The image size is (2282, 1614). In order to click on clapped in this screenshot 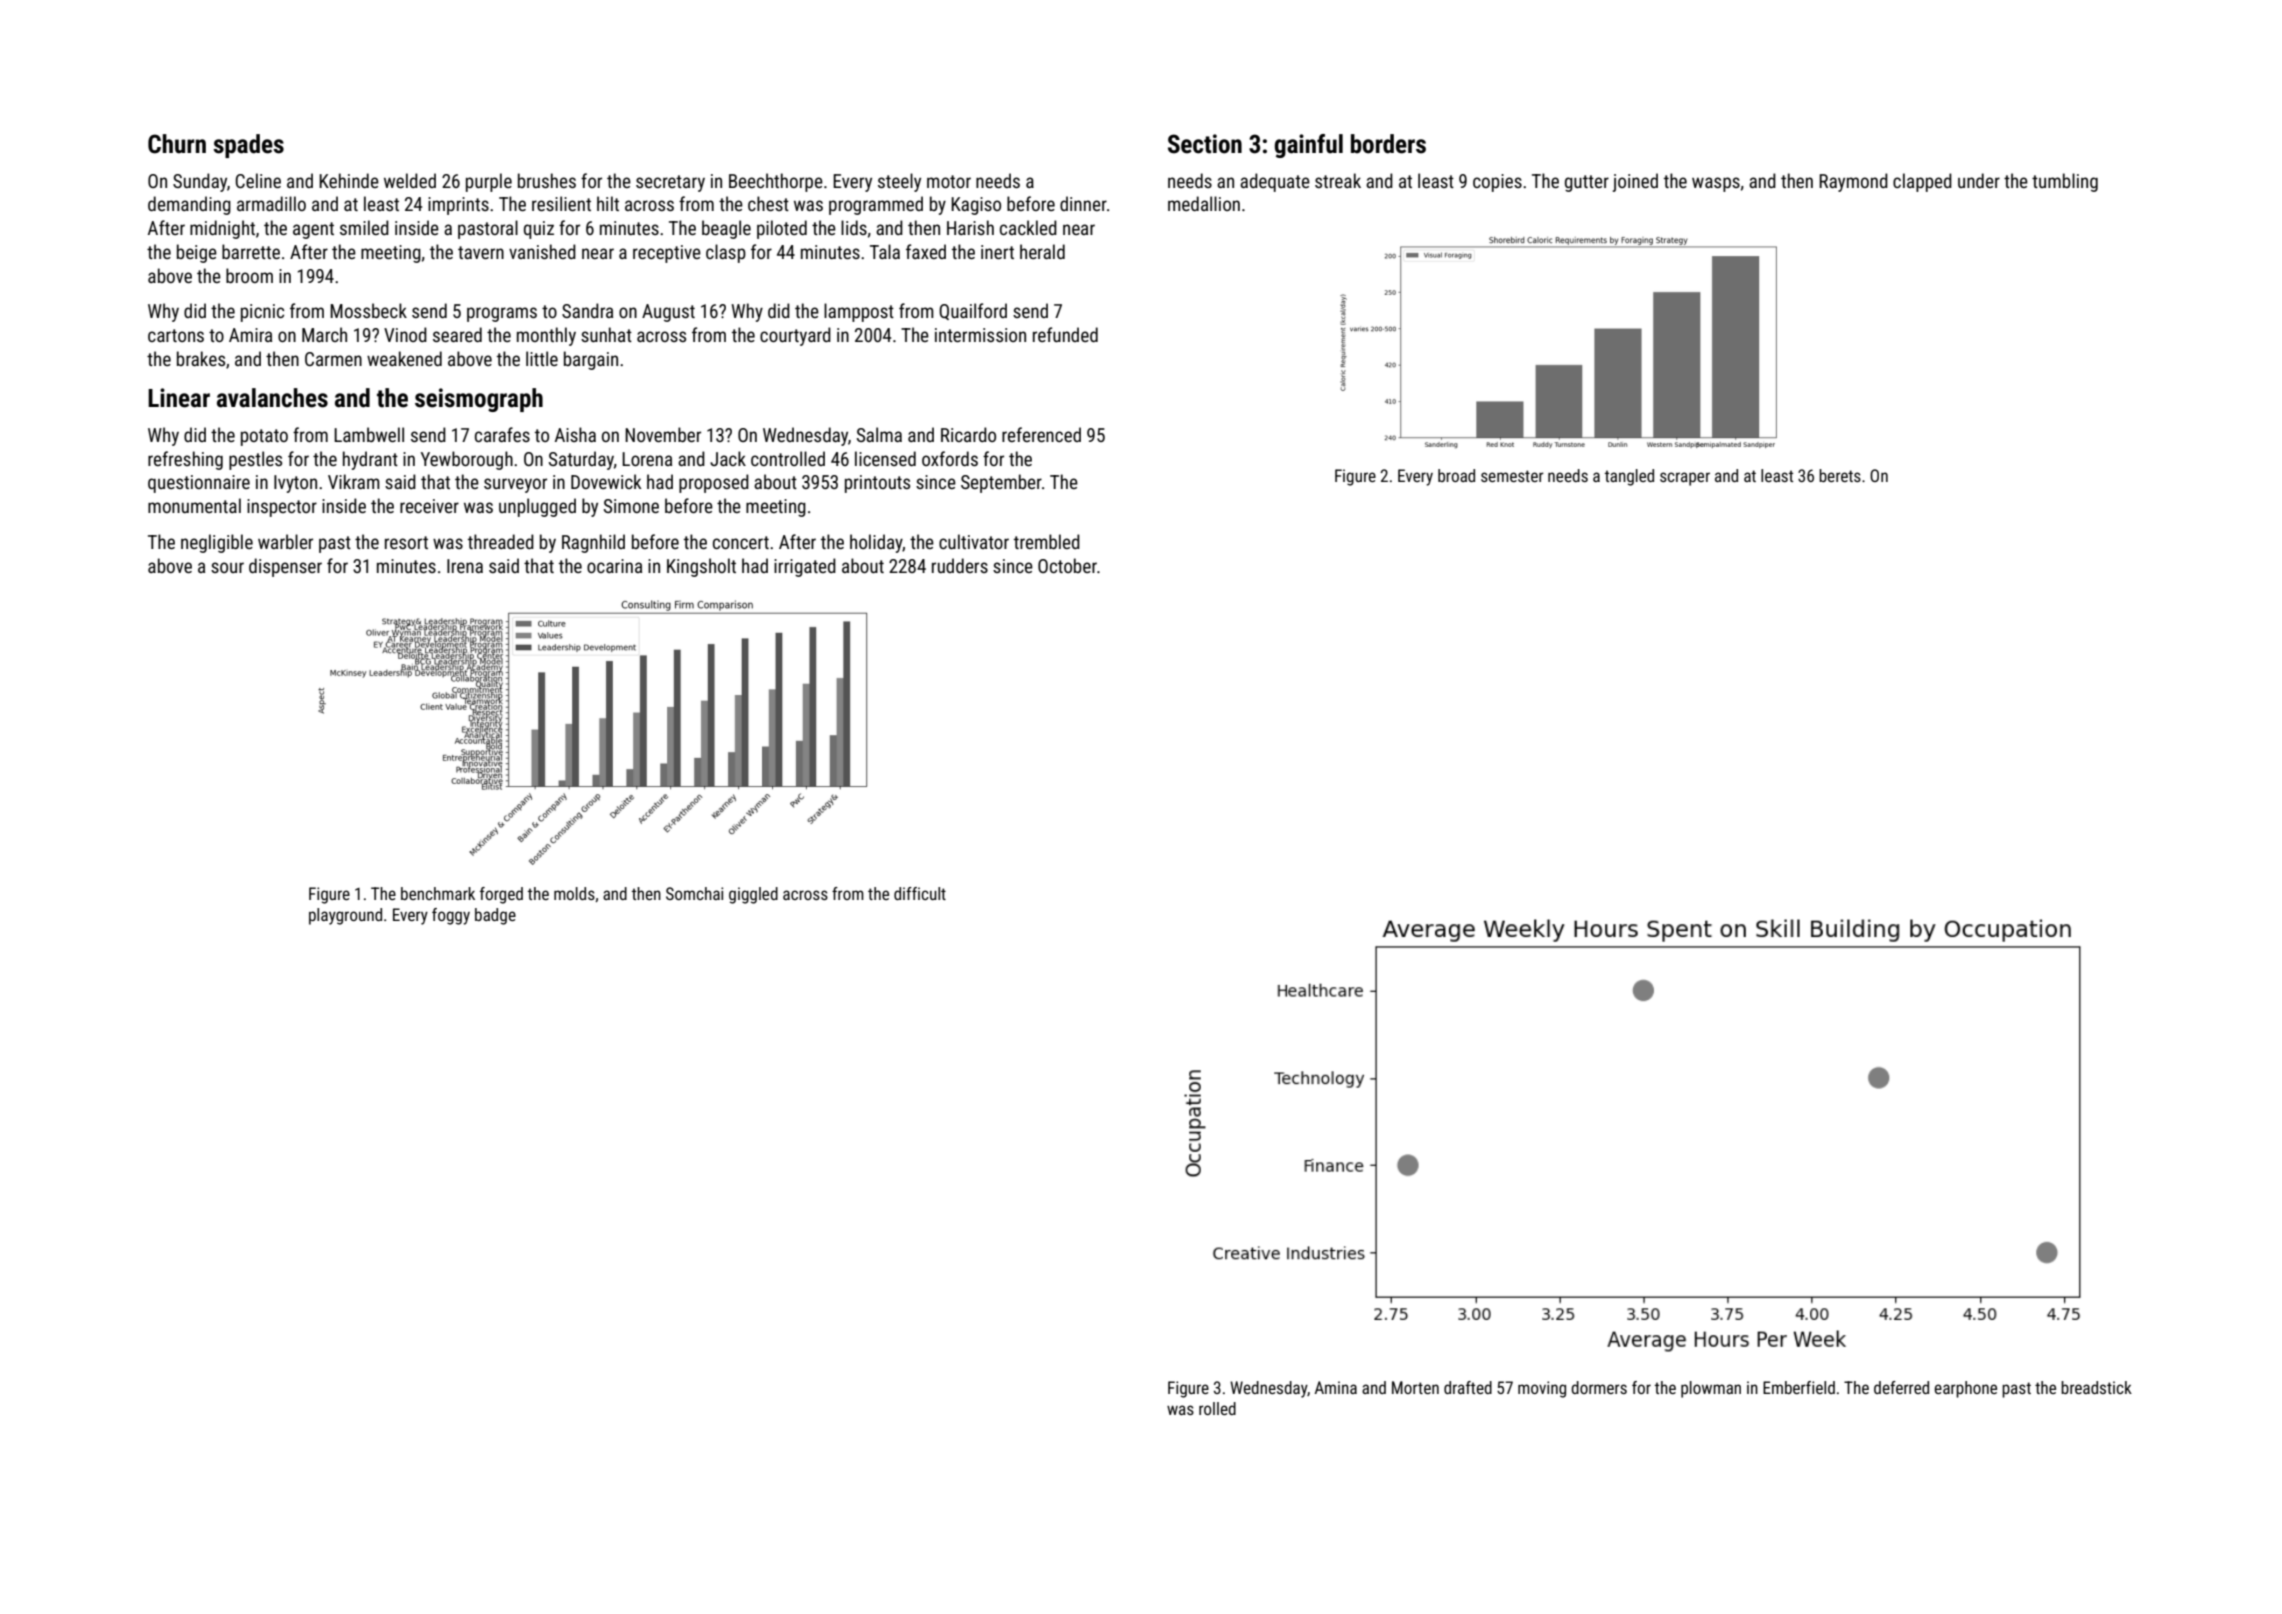, I will do `click(1922, 182)`.
